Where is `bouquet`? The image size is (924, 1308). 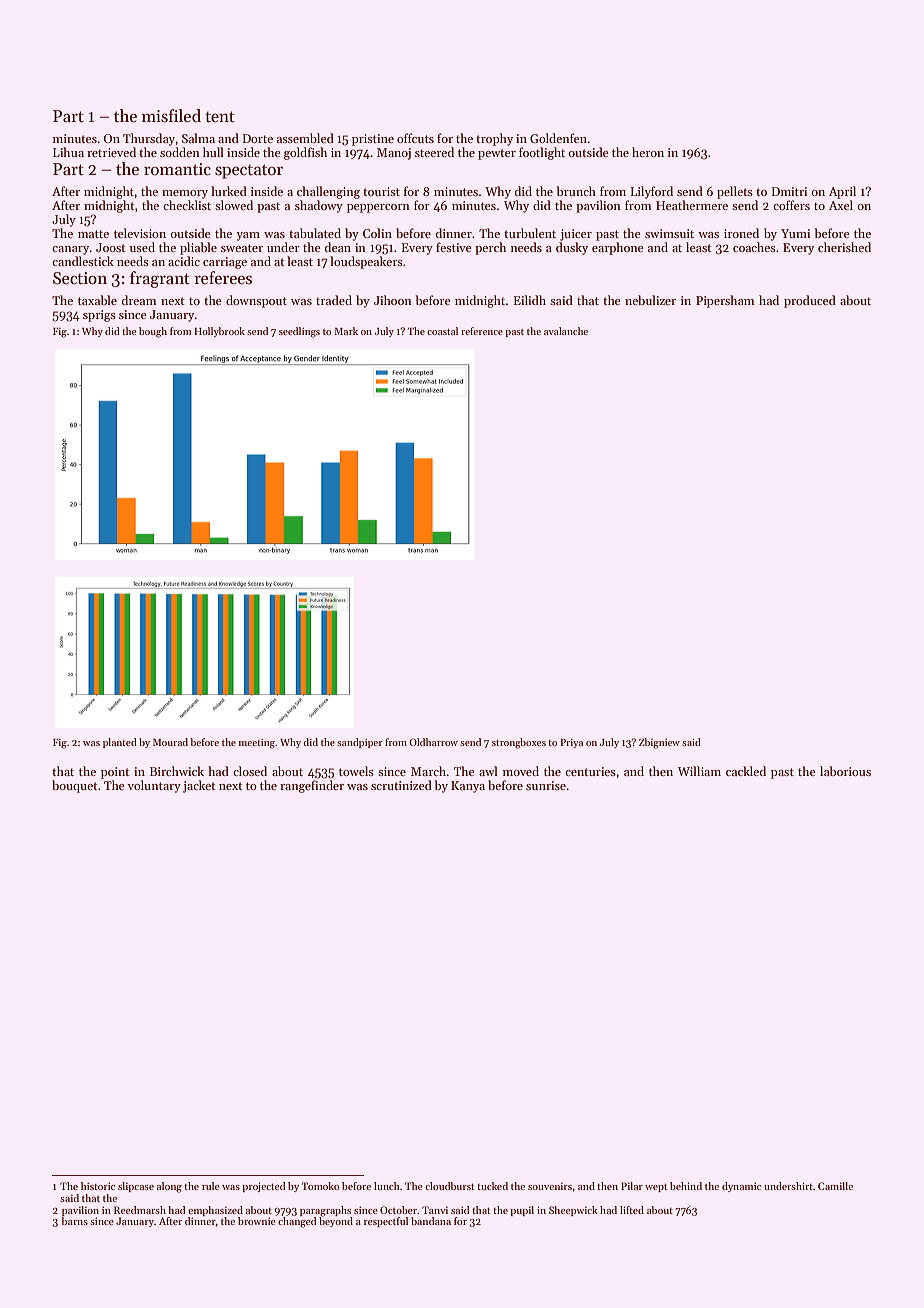
bouquet is located at coordinates (75, 786).
